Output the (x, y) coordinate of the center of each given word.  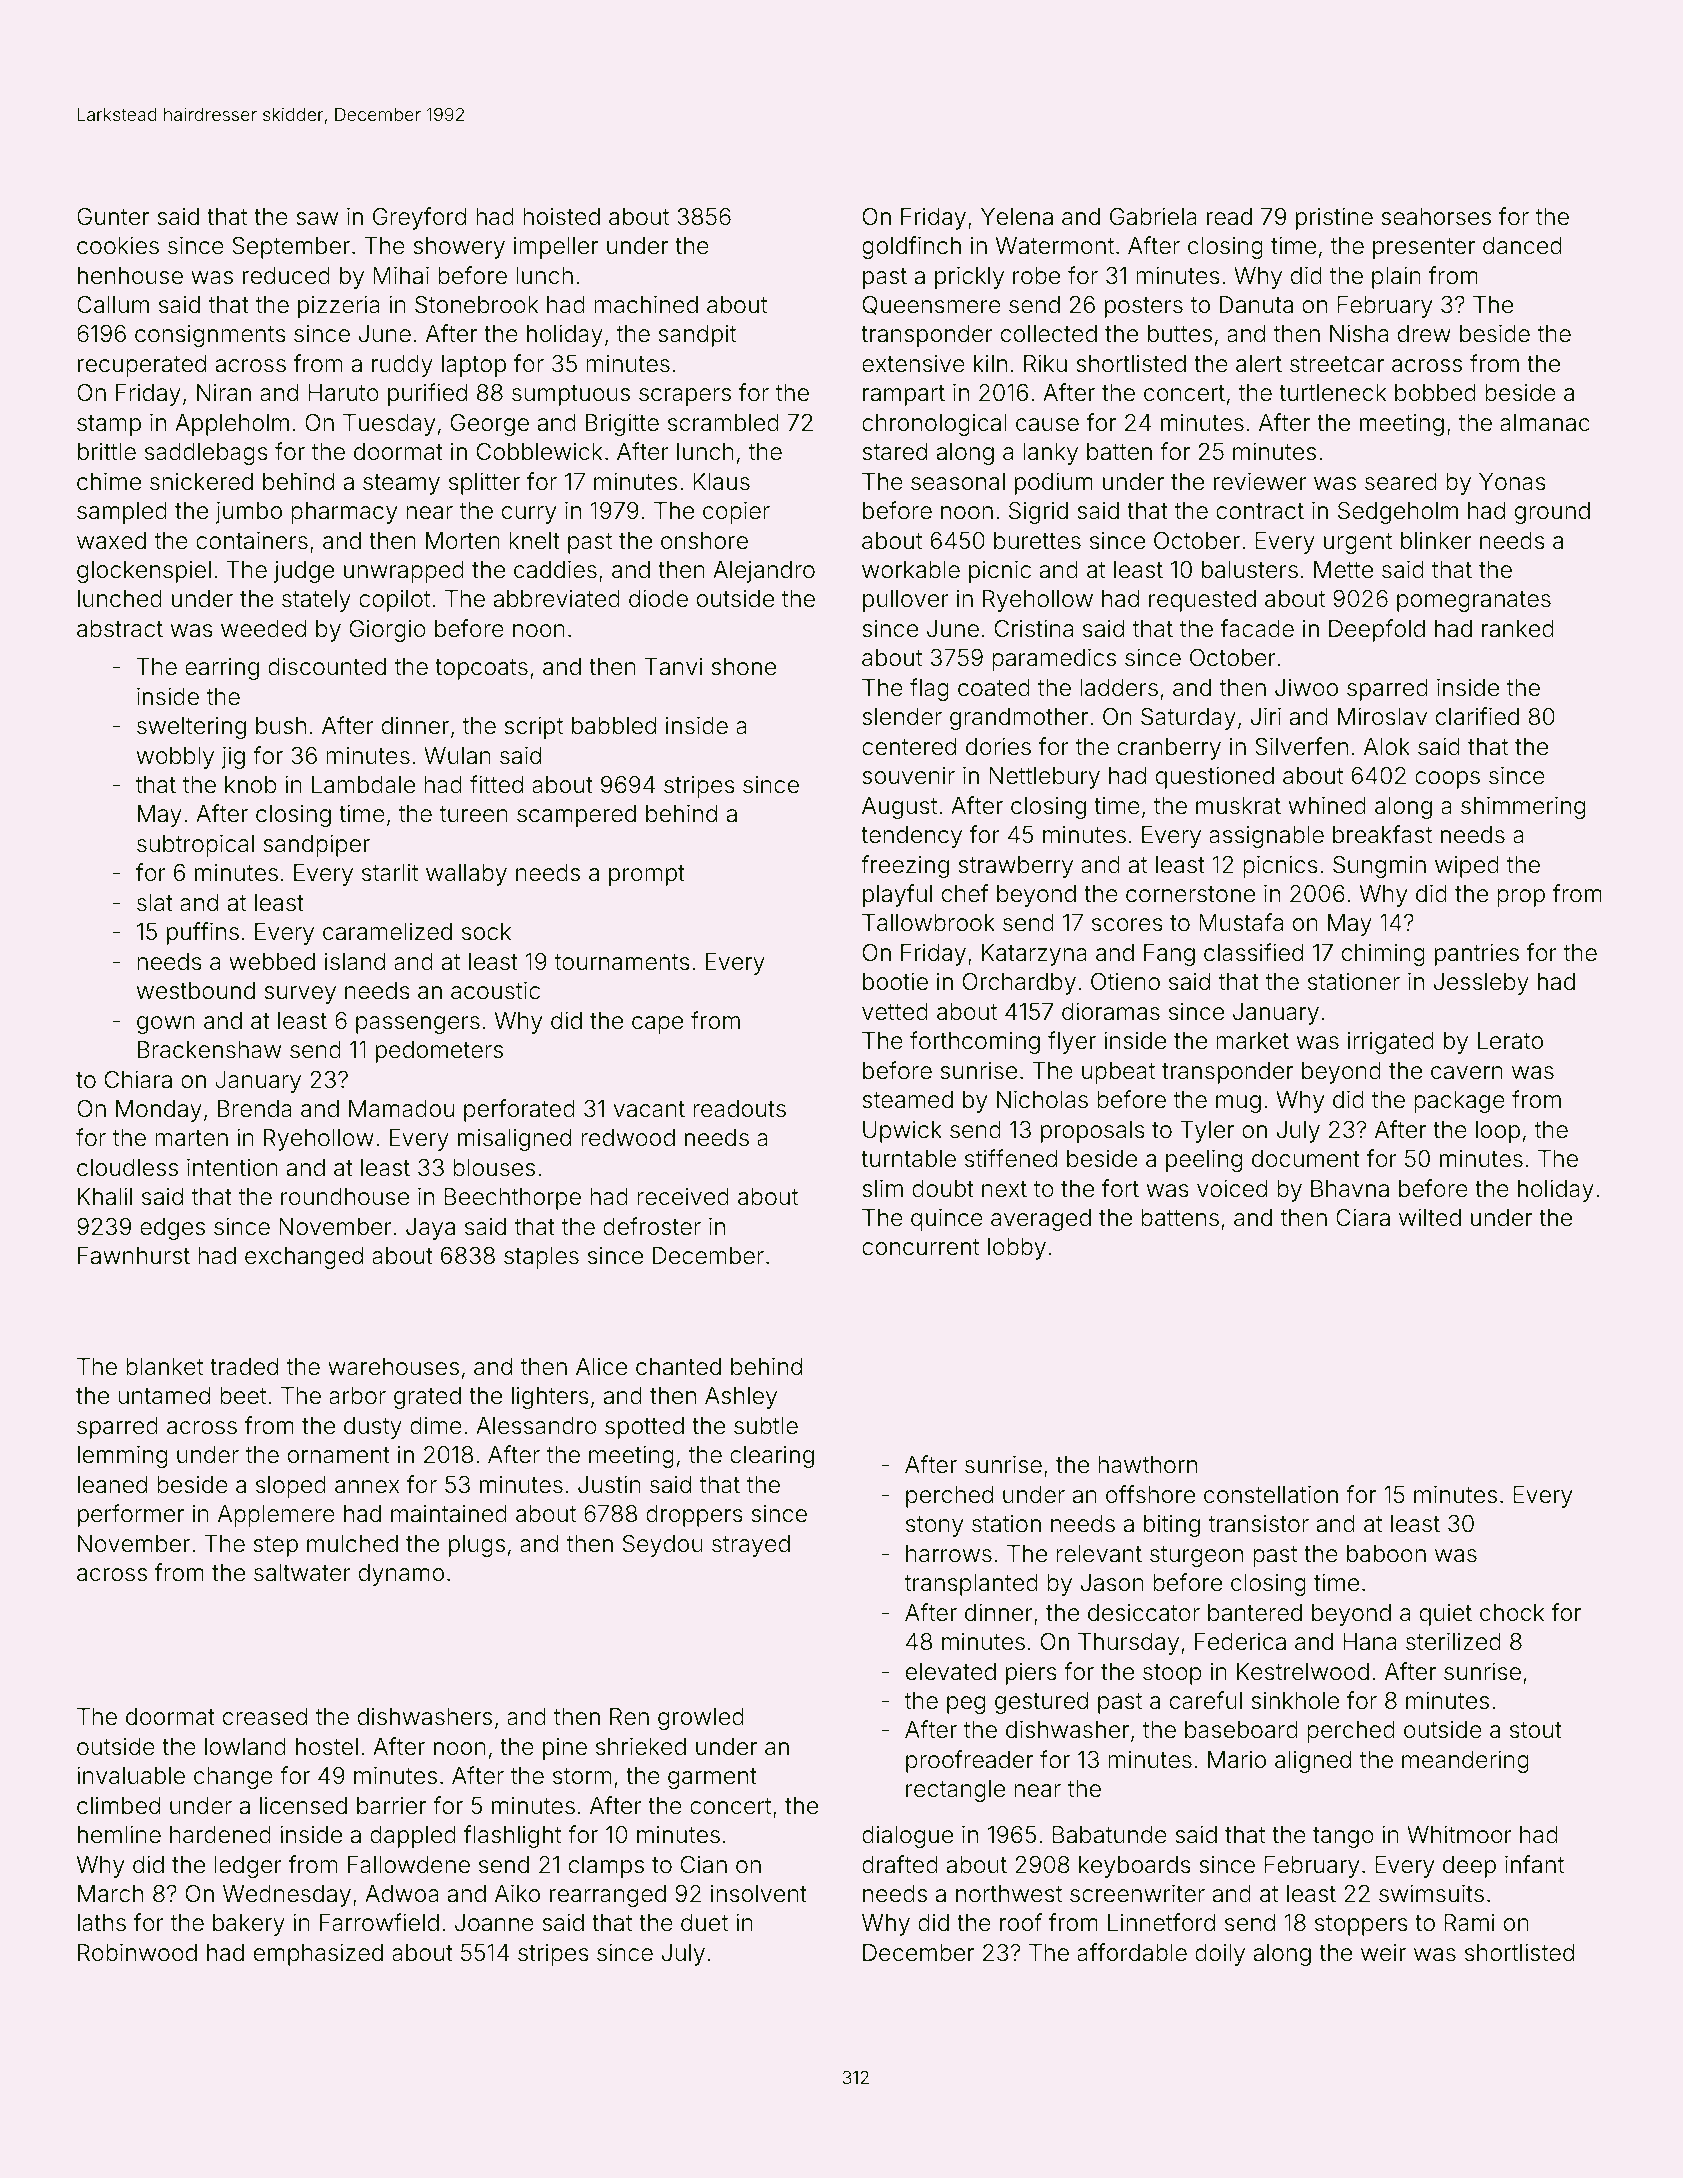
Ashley (741, 1398)
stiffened (1011, 1158)
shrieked (641, 1746)
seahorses (1436, 217)
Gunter (113, 216)
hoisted (561, 217)
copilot (394, 601)
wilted (1430, 1217)
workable (911, 570)
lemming (122, 1456)
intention (232, 1167)
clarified (1477, 716)
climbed (118, 1806)
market (1252, 1041)
